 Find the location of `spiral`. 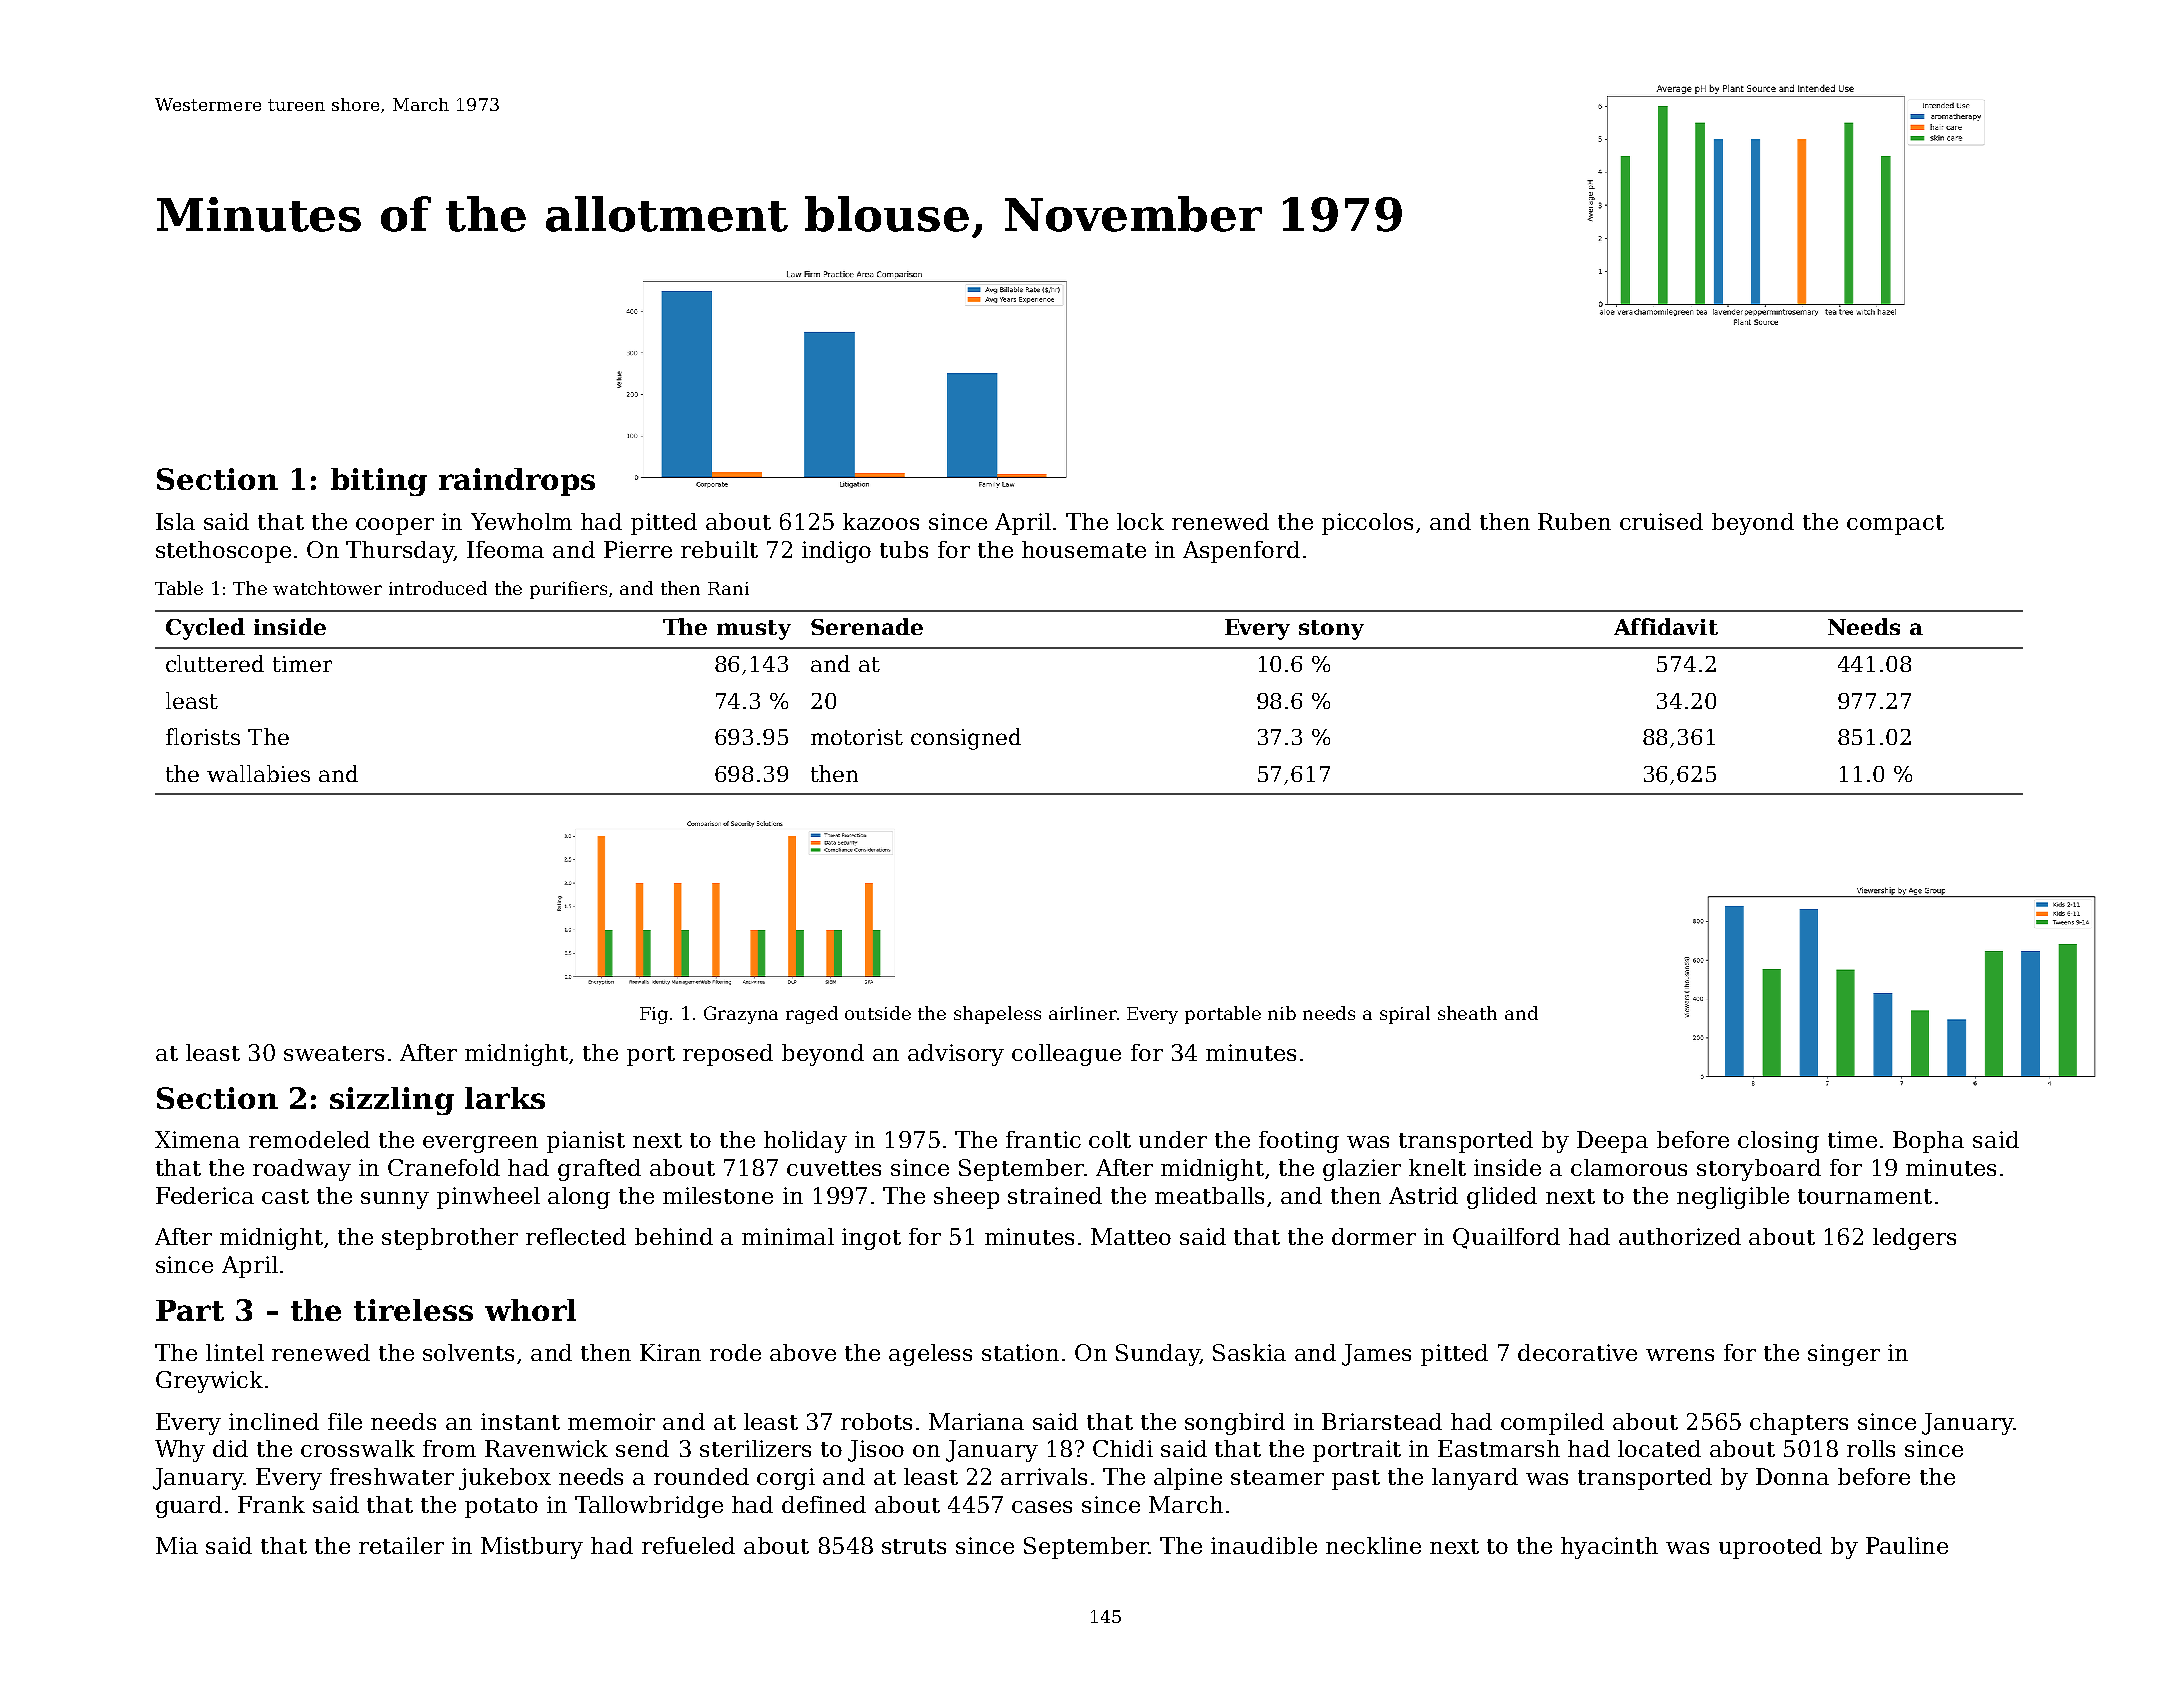

spiral is located at coordinates (1405, 1015).
